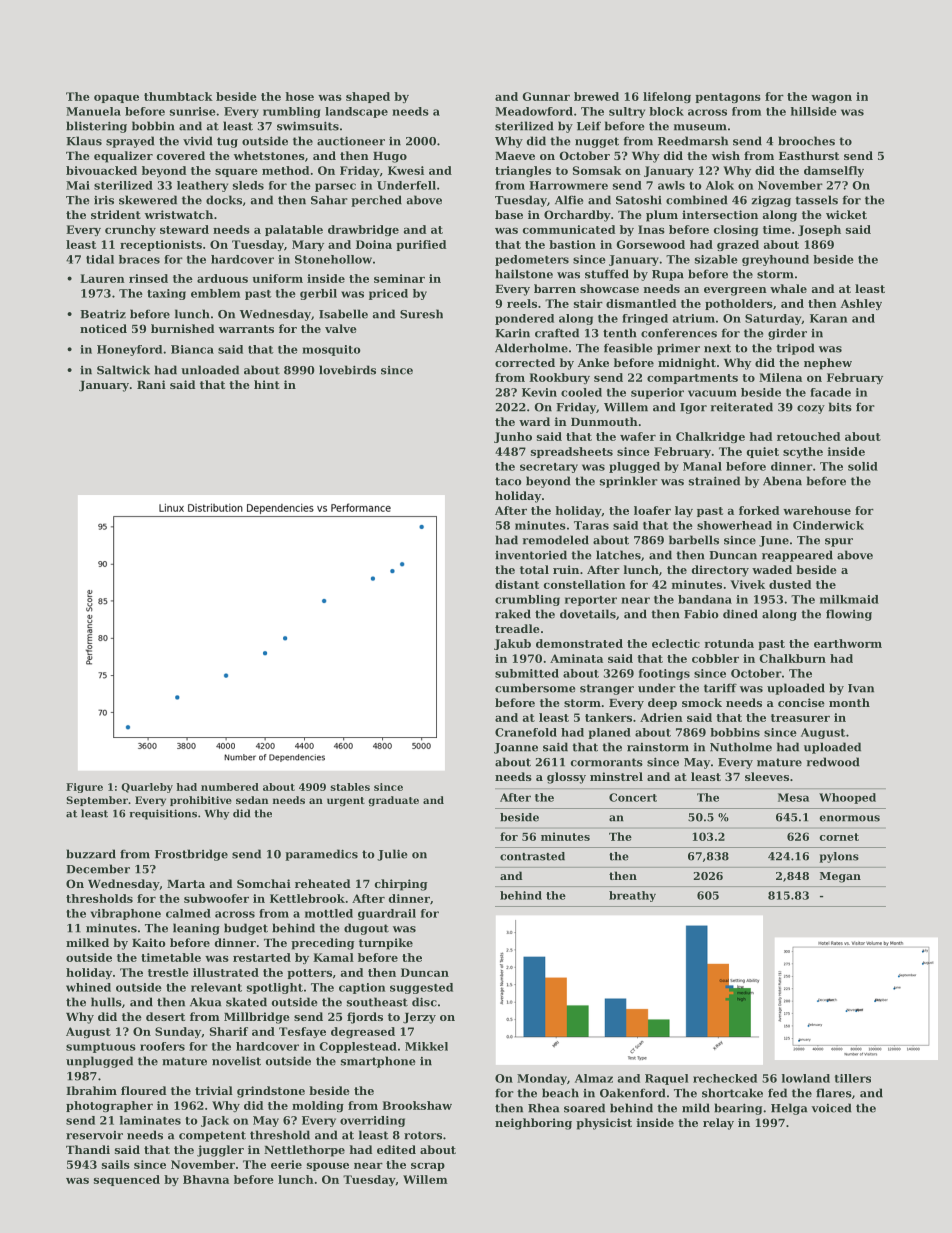 Image resolution: width=952 pixels, height=1233 pixels. I want to click on Meadowford, so click(534, 111).
